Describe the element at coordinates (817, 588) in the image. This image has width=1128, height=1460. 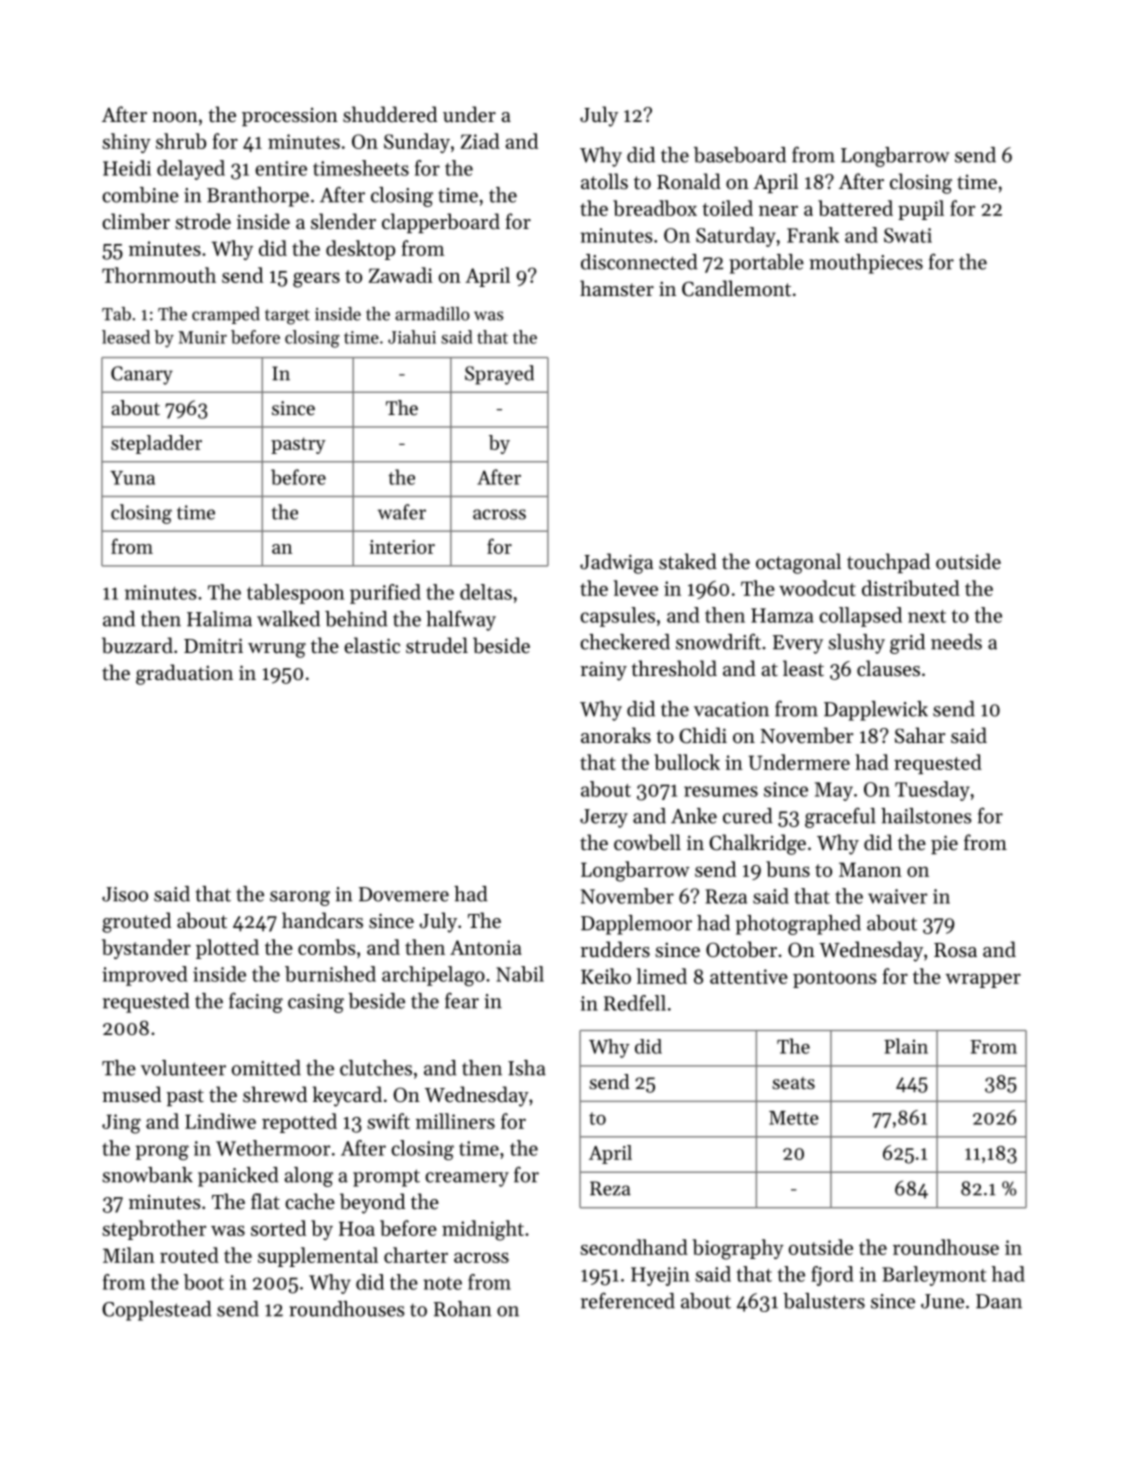
I see `woodcut` at that location.
